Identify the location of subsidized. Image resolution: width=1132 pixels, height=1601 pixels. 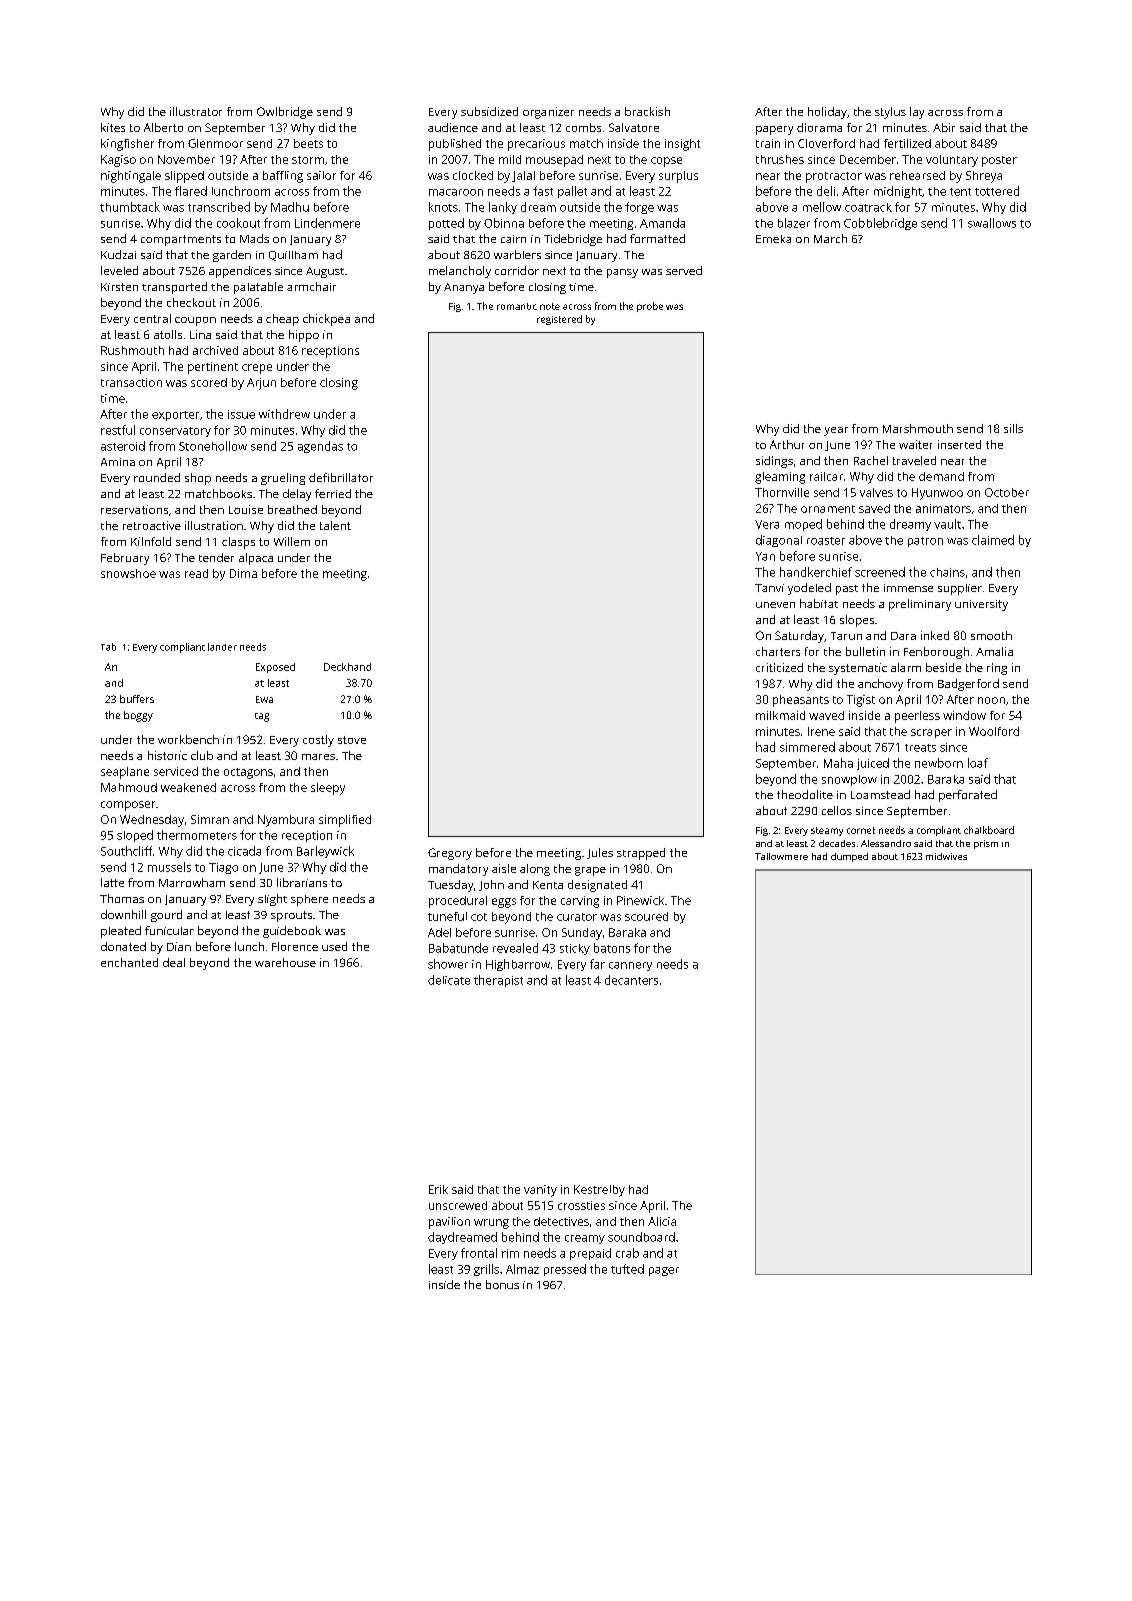
(489, 111).
